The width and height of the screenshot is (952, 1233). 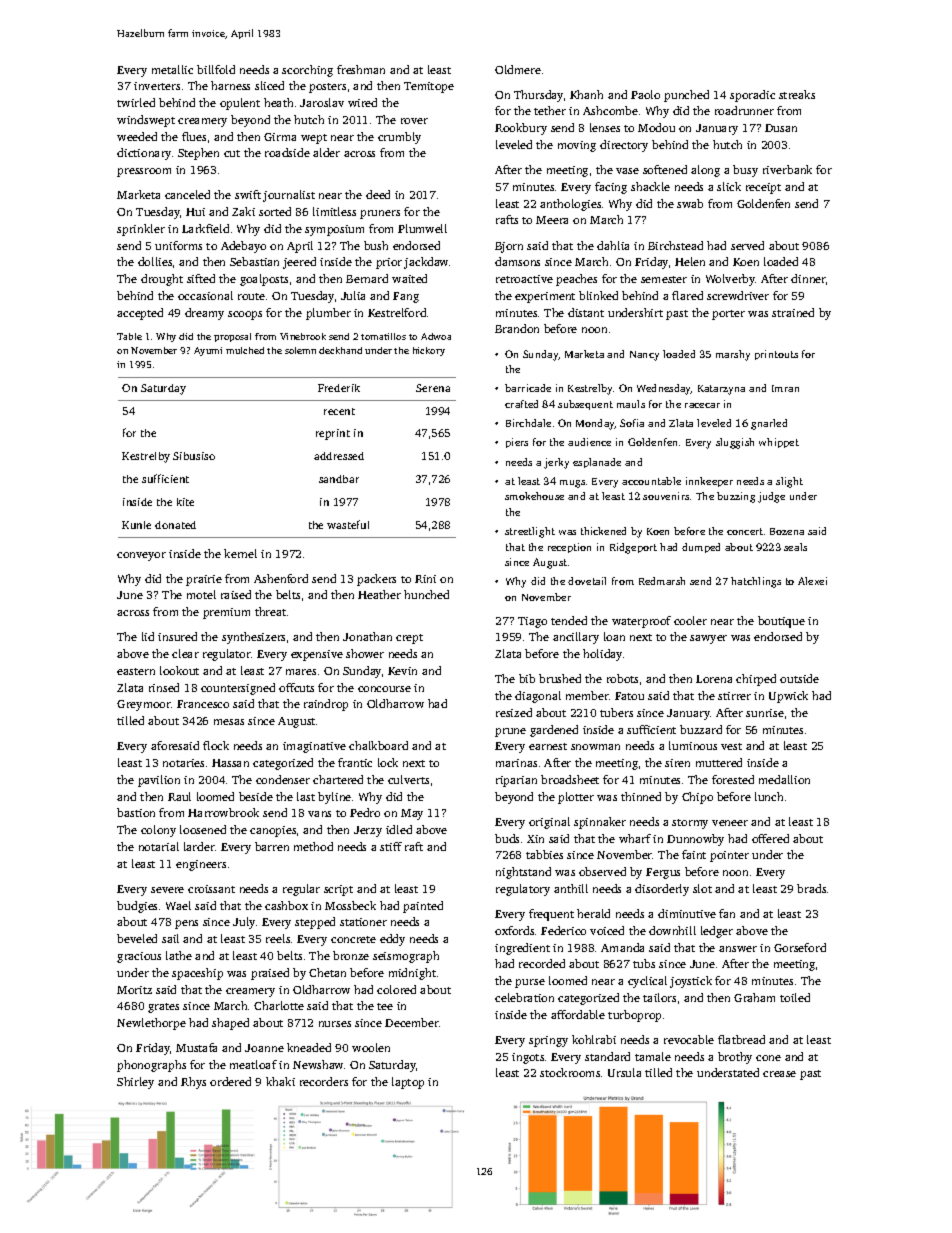 What do you see at coordinates (402, 671) in the screenshot?
I see `Kevin` at bounding box center [402, 671].
